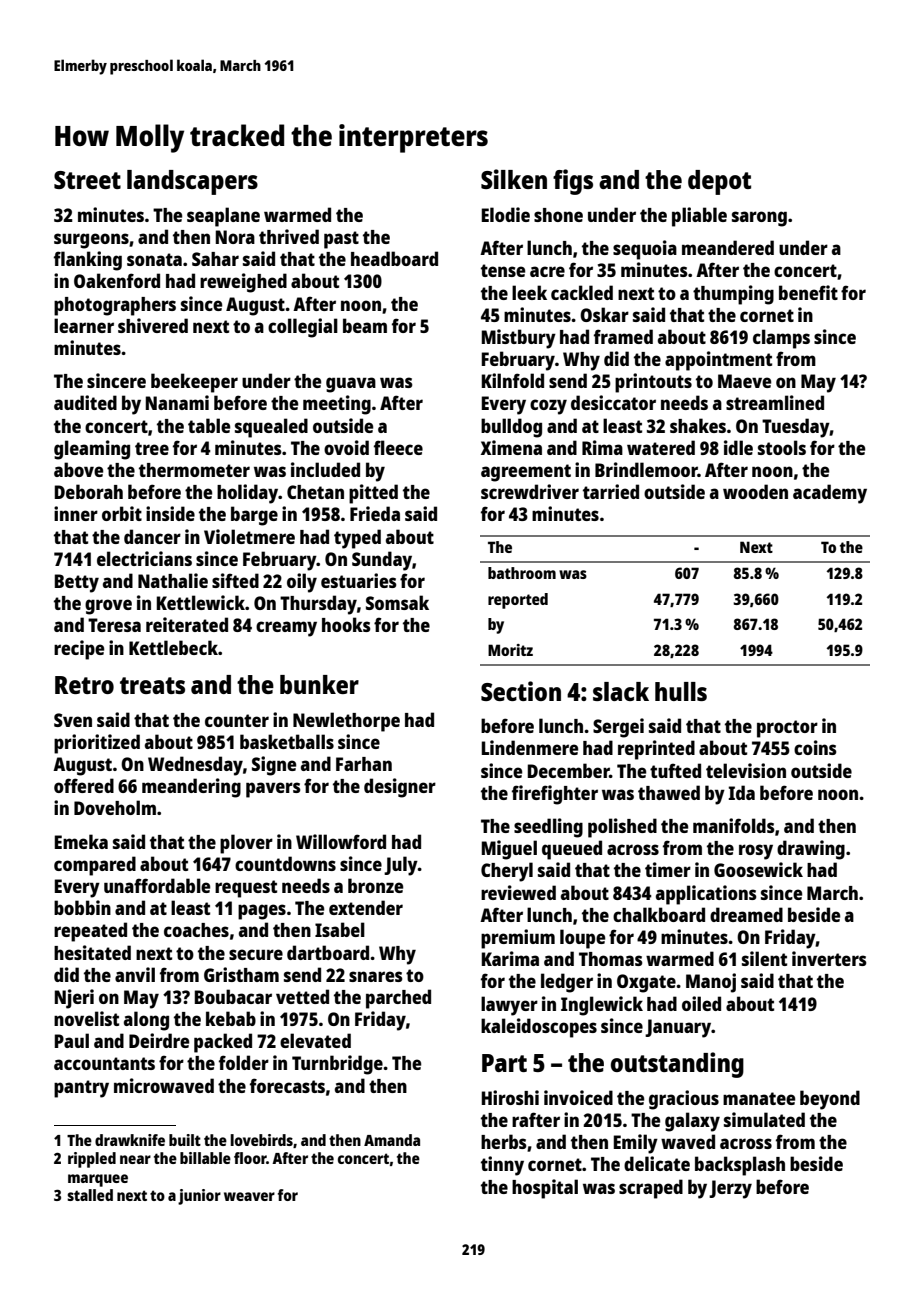 Image resolution: width=924 pixels, height=1308 pixels. Describe the element at coordinates (509, 1006) in the screenshot. I see `lawyer` at that location.
